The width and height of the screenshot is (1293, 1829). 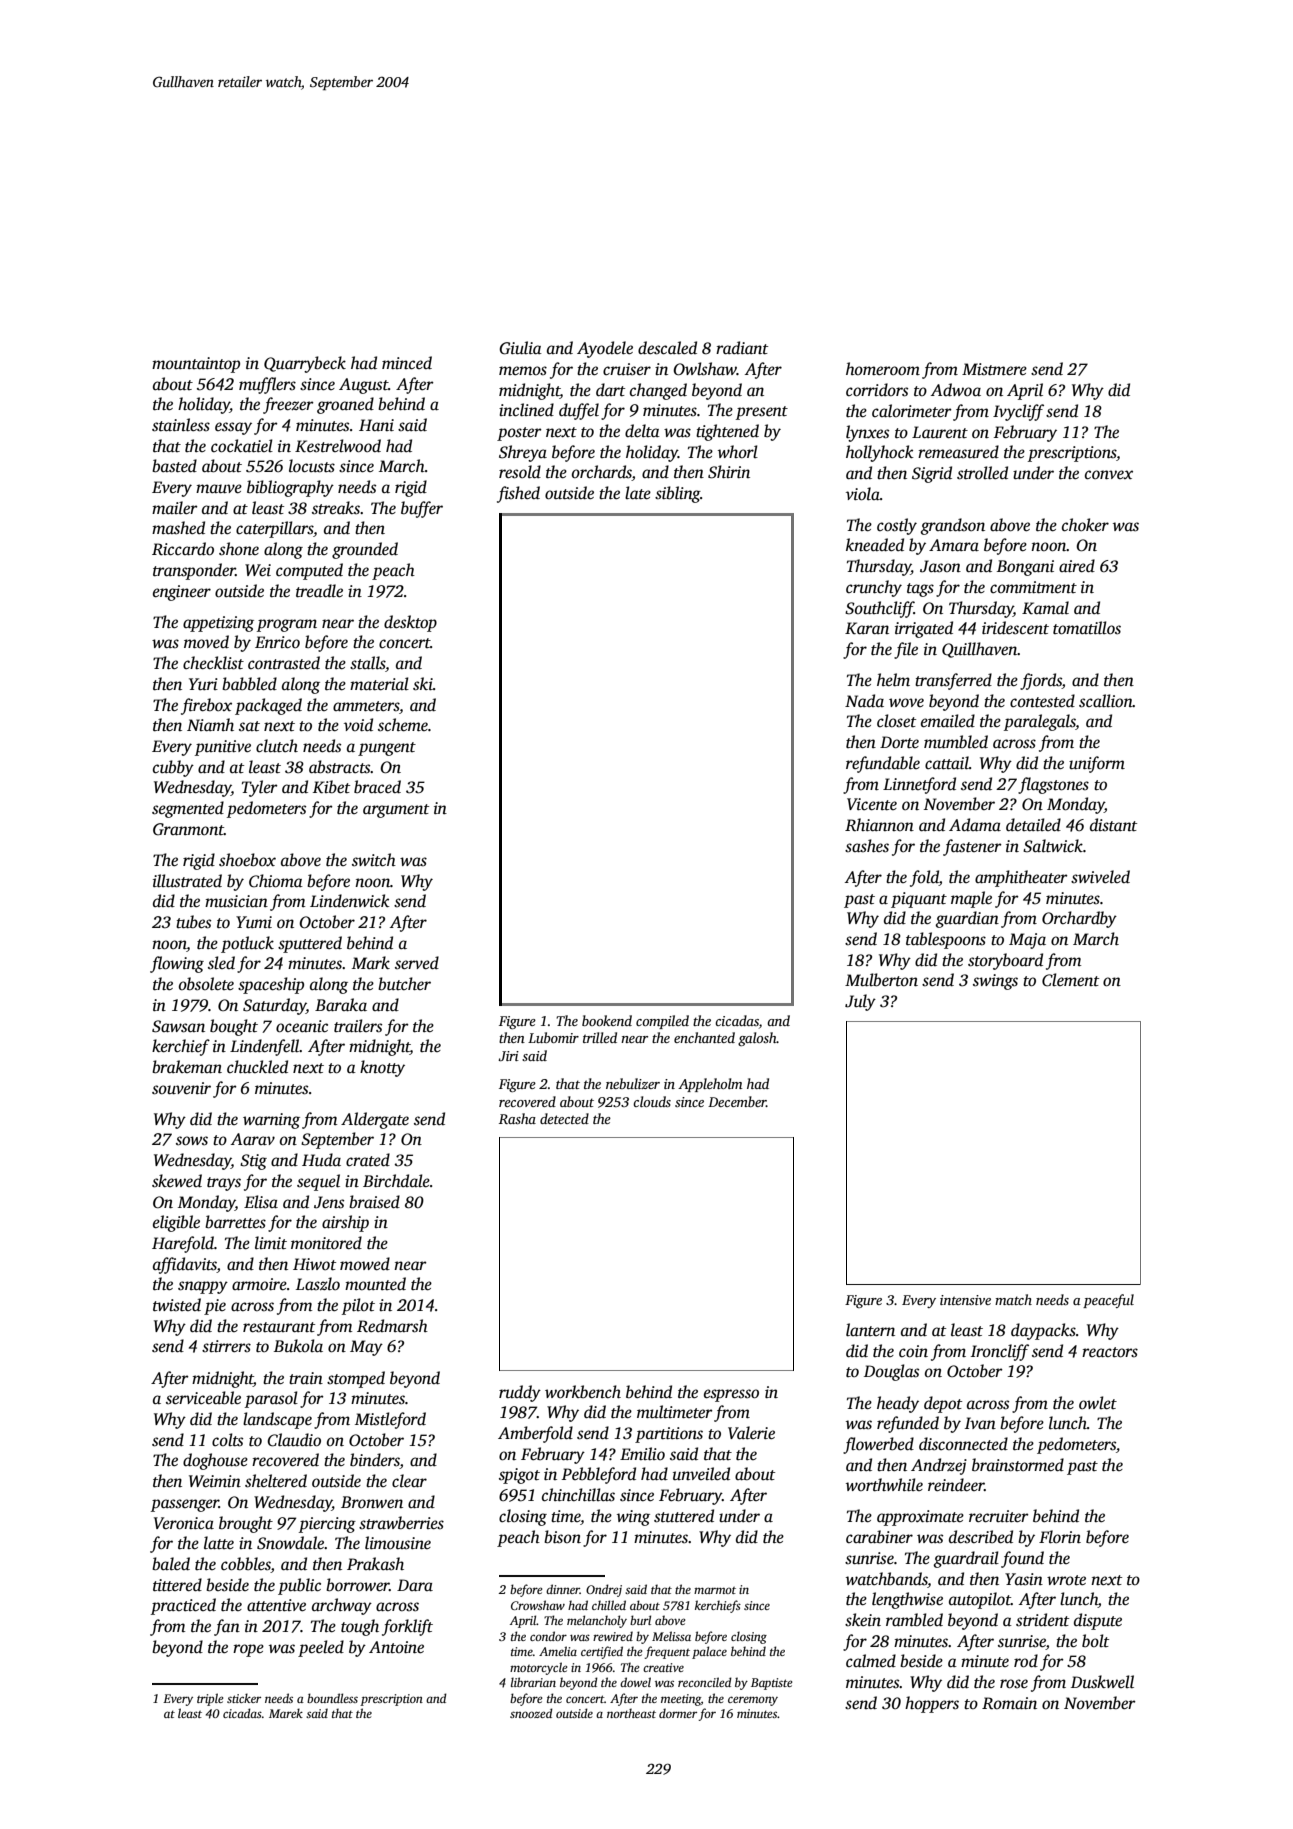 What do you see at coordinates (1070, 980) in the screenshot?
I see `Clement` at bounding box center [1070, 980].
